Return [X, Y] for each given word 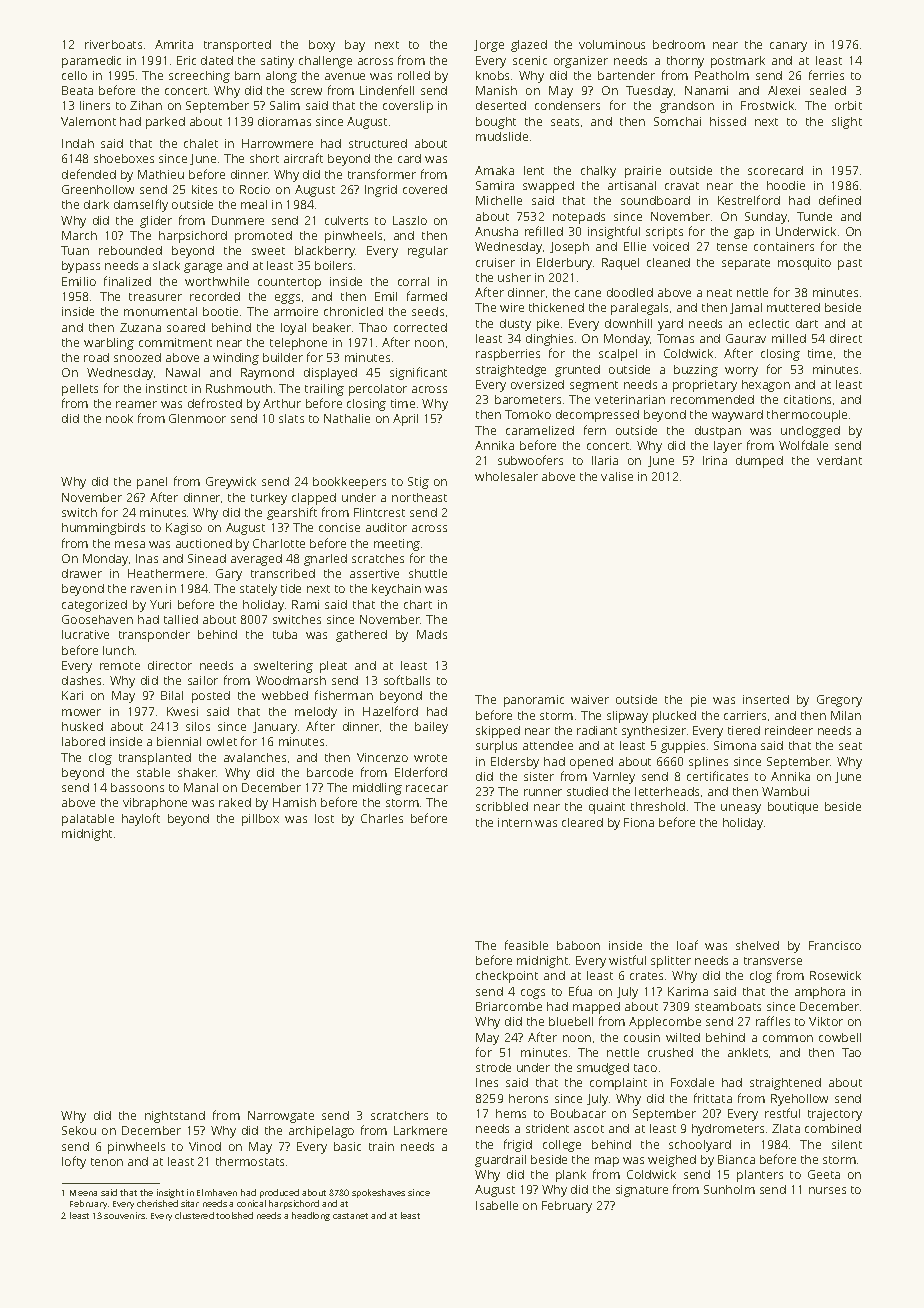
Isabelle [497, 1205]
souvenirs [124, 1215]
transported [237, 46]
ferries [826, 75]
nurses [827, 1190]
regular [428, 252]
